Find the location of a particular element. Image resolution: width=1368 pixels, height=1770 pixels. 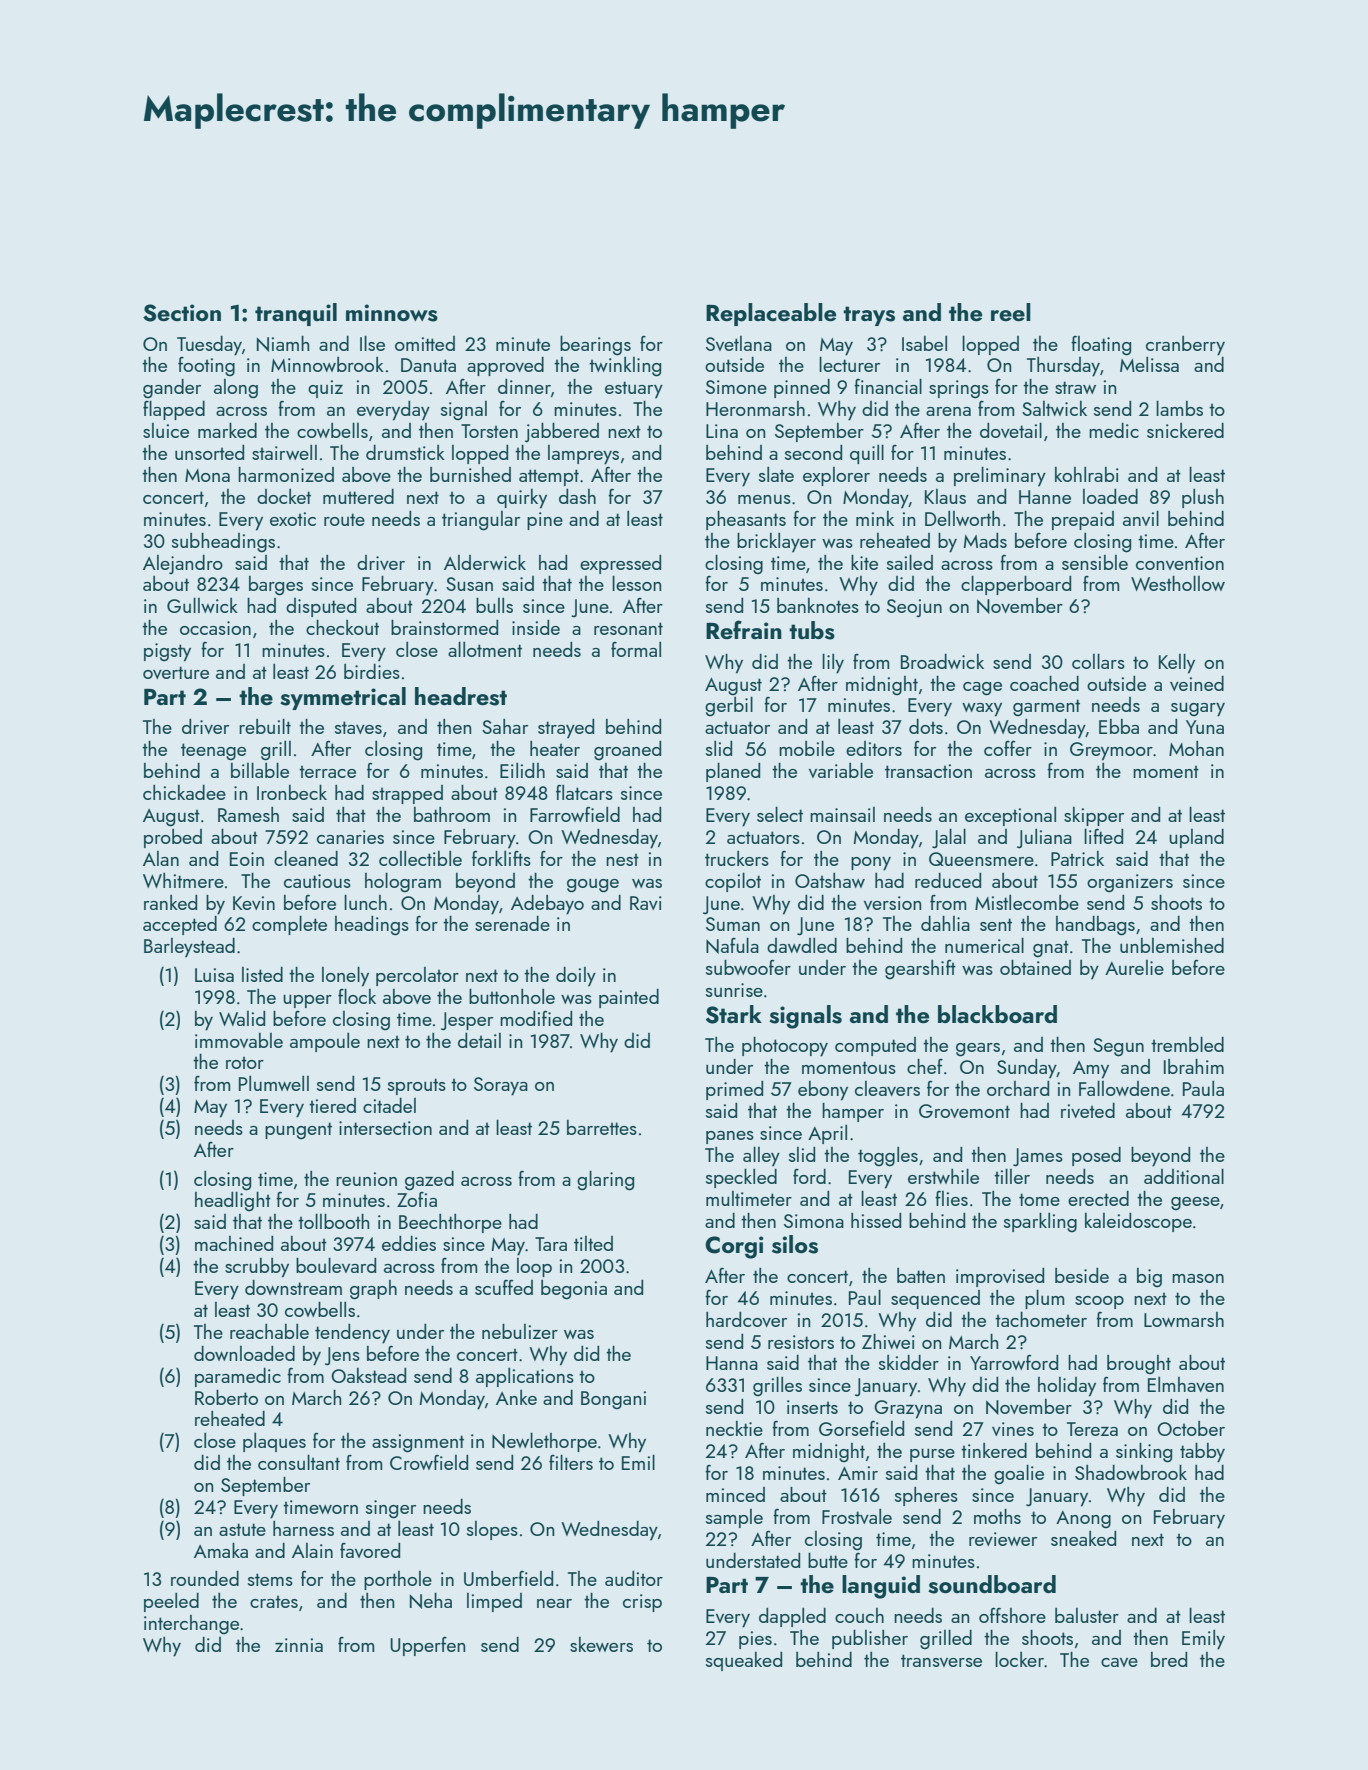

Fallowdene is located at coordinates (1124, 1088).
